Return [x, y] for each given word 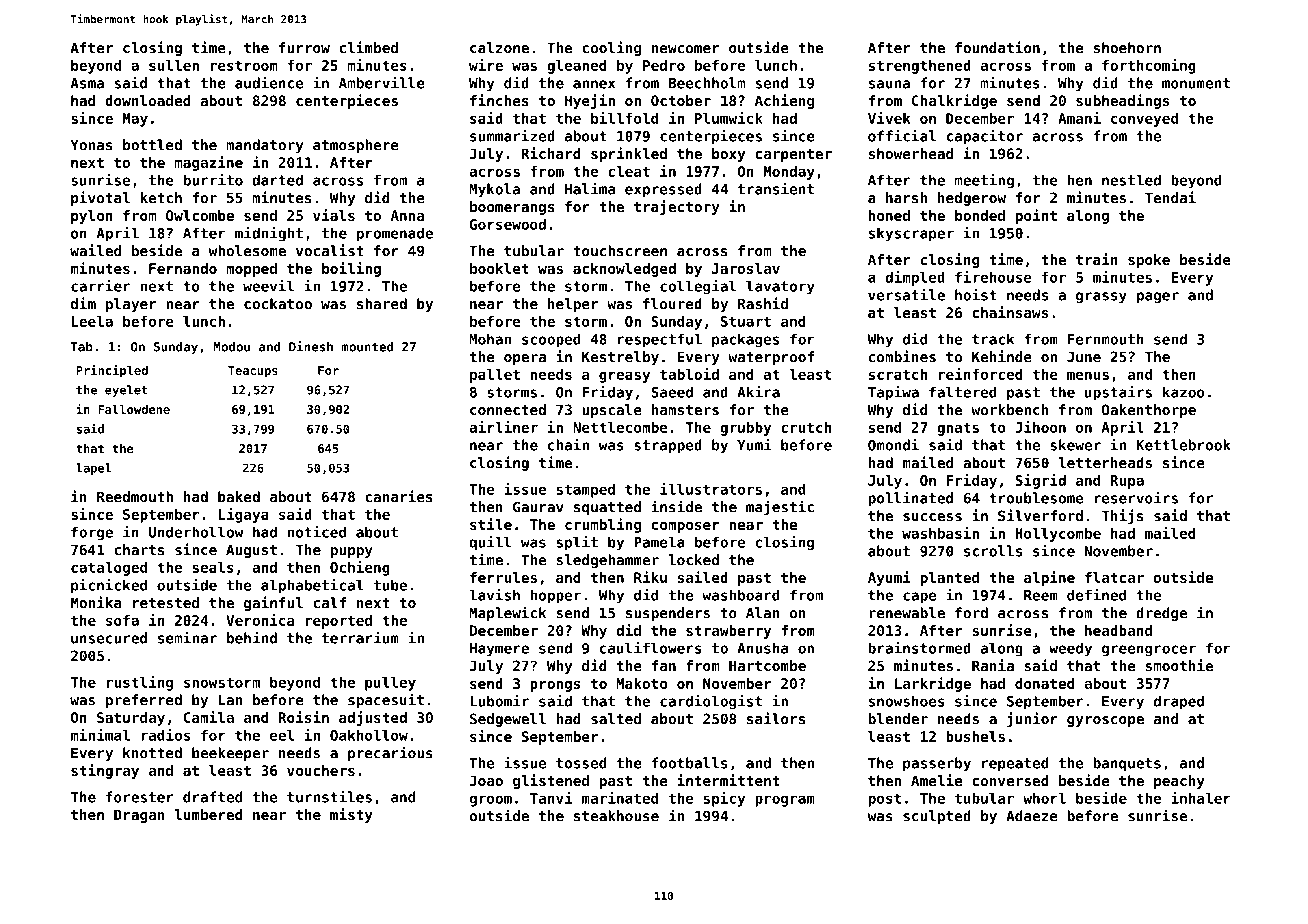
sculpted [937, 817]
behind [252, 637]
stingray [105, 771]
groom [490, 801]
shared [382, 304]
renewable [907, 613]
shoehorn [1127, 48]
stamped [586, 490]
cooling [611, 48]
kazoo [1184, 392]
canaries [399, 496]
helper [573, 305]
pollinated [910, 499]
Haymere [499, 650]
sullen [174, 65]
